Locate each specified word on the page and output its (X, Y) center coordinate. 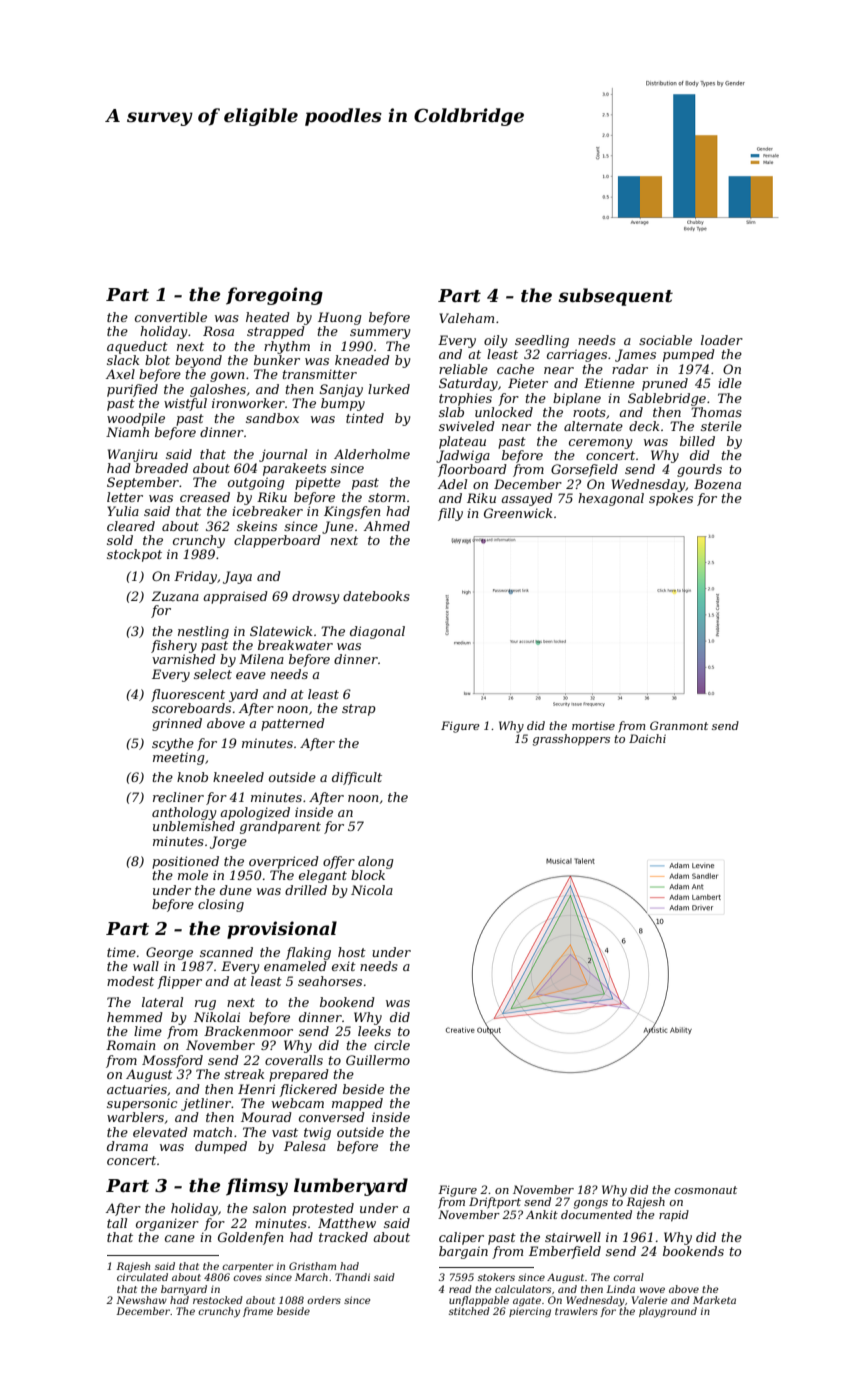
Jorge (228, 842)
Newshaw (141, 1300)
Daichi (647, 738)
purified (132, 390)
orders (324, 1300)
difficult (357, 778)
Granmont (679, 725)
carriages (577, 355)
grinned (177, 724)
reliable (463, 369)
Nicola (372, 890)
